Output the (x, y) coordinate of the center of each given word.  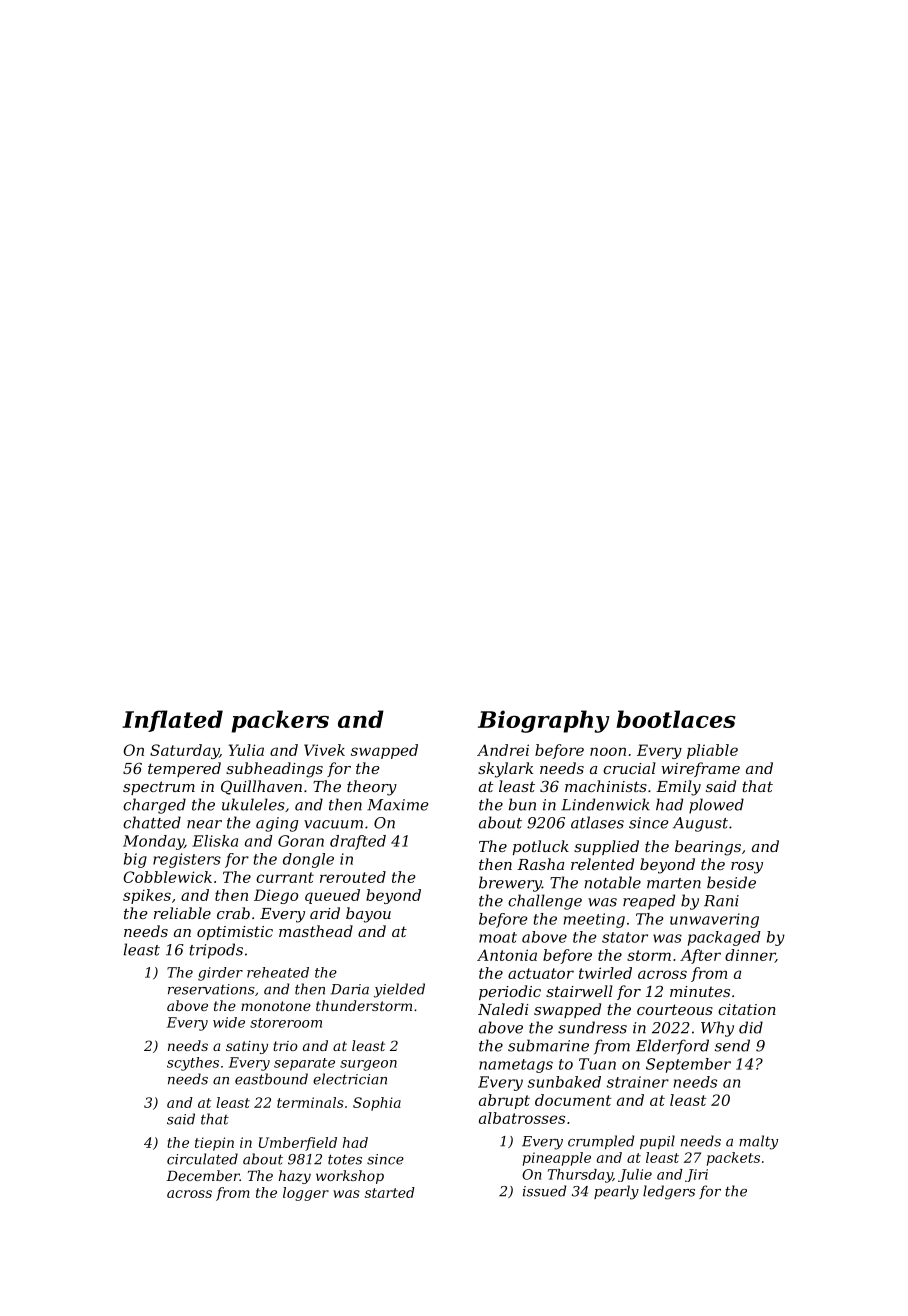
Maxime (398, 805)
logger (306, 1194)
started (390, 1192)
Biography (544, 721)
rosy (747, 868)
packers (280, 721)
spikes (147, 896)
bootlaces (676, 719)
